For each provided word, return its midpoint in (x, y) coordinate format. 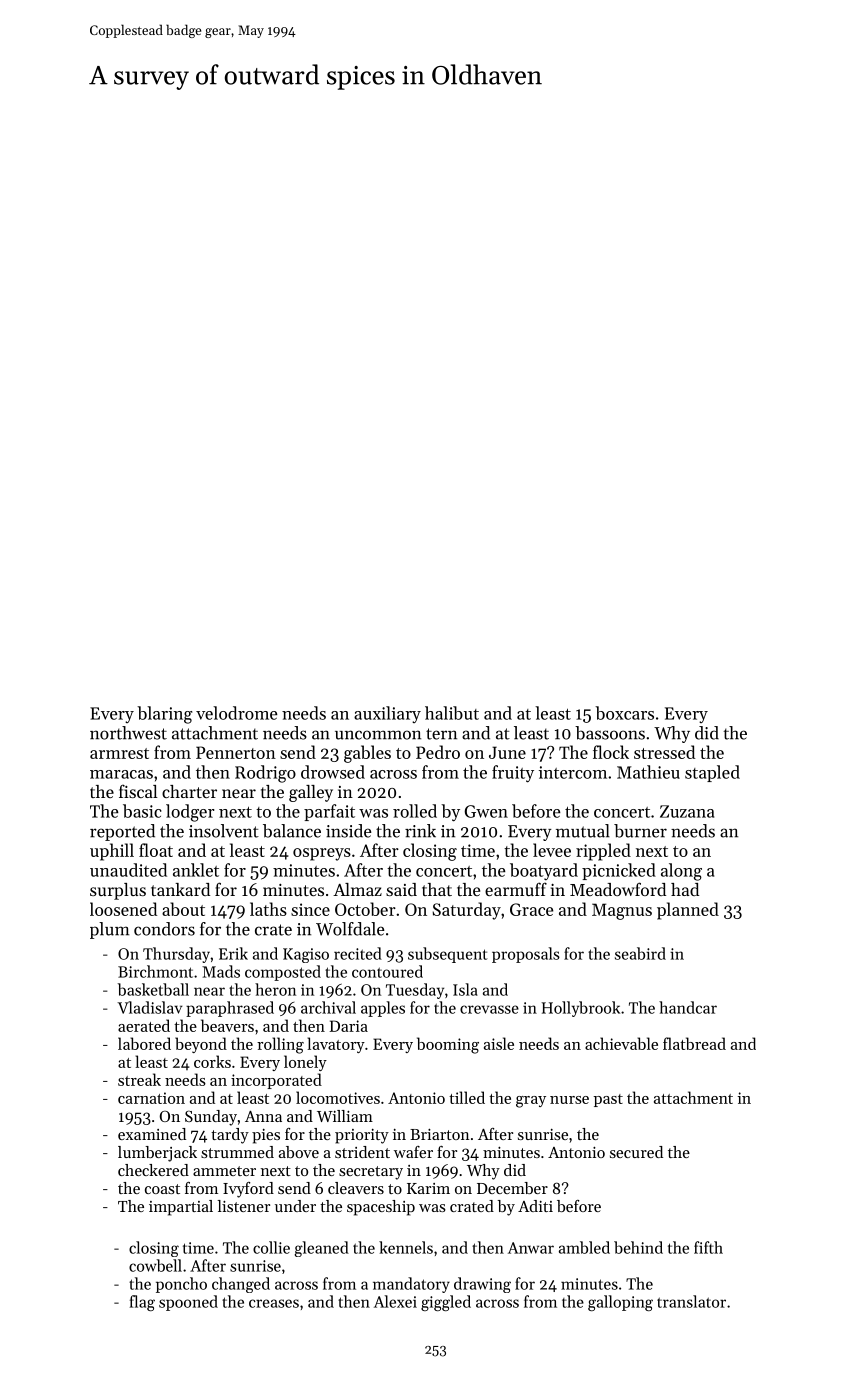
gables (367, 754)
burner (640, 831)
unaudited (128, 870)
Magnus (622, 911)
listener (243, 1206)
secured (636, 1152)
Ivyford (248, 1190)
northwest (128, 733)
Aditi (535, 1206)
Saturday (466, 911)
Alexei (395, 1301)
